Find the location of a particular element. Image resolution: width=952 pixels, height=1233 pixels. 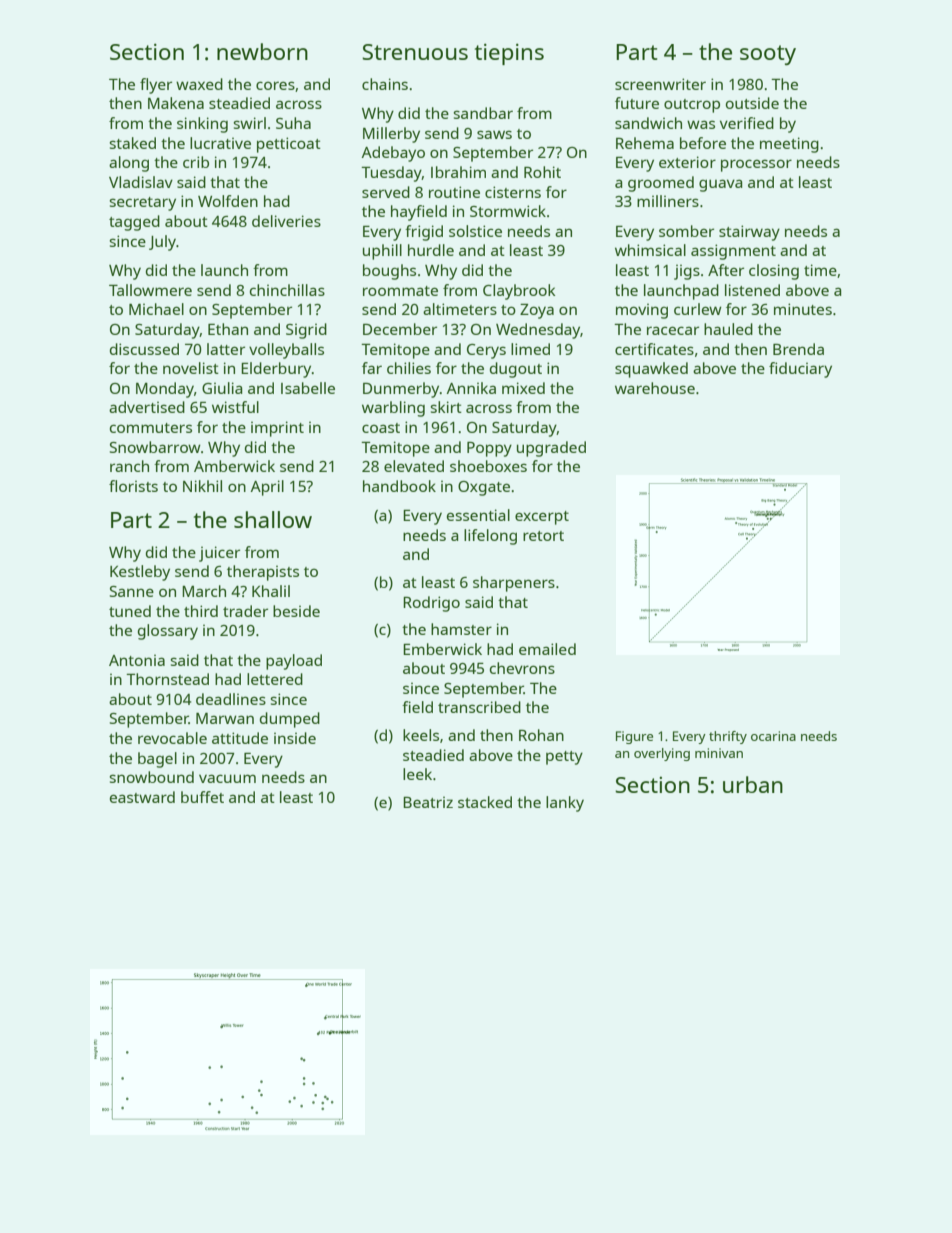

uphill is located at coordinates (382, 252).
